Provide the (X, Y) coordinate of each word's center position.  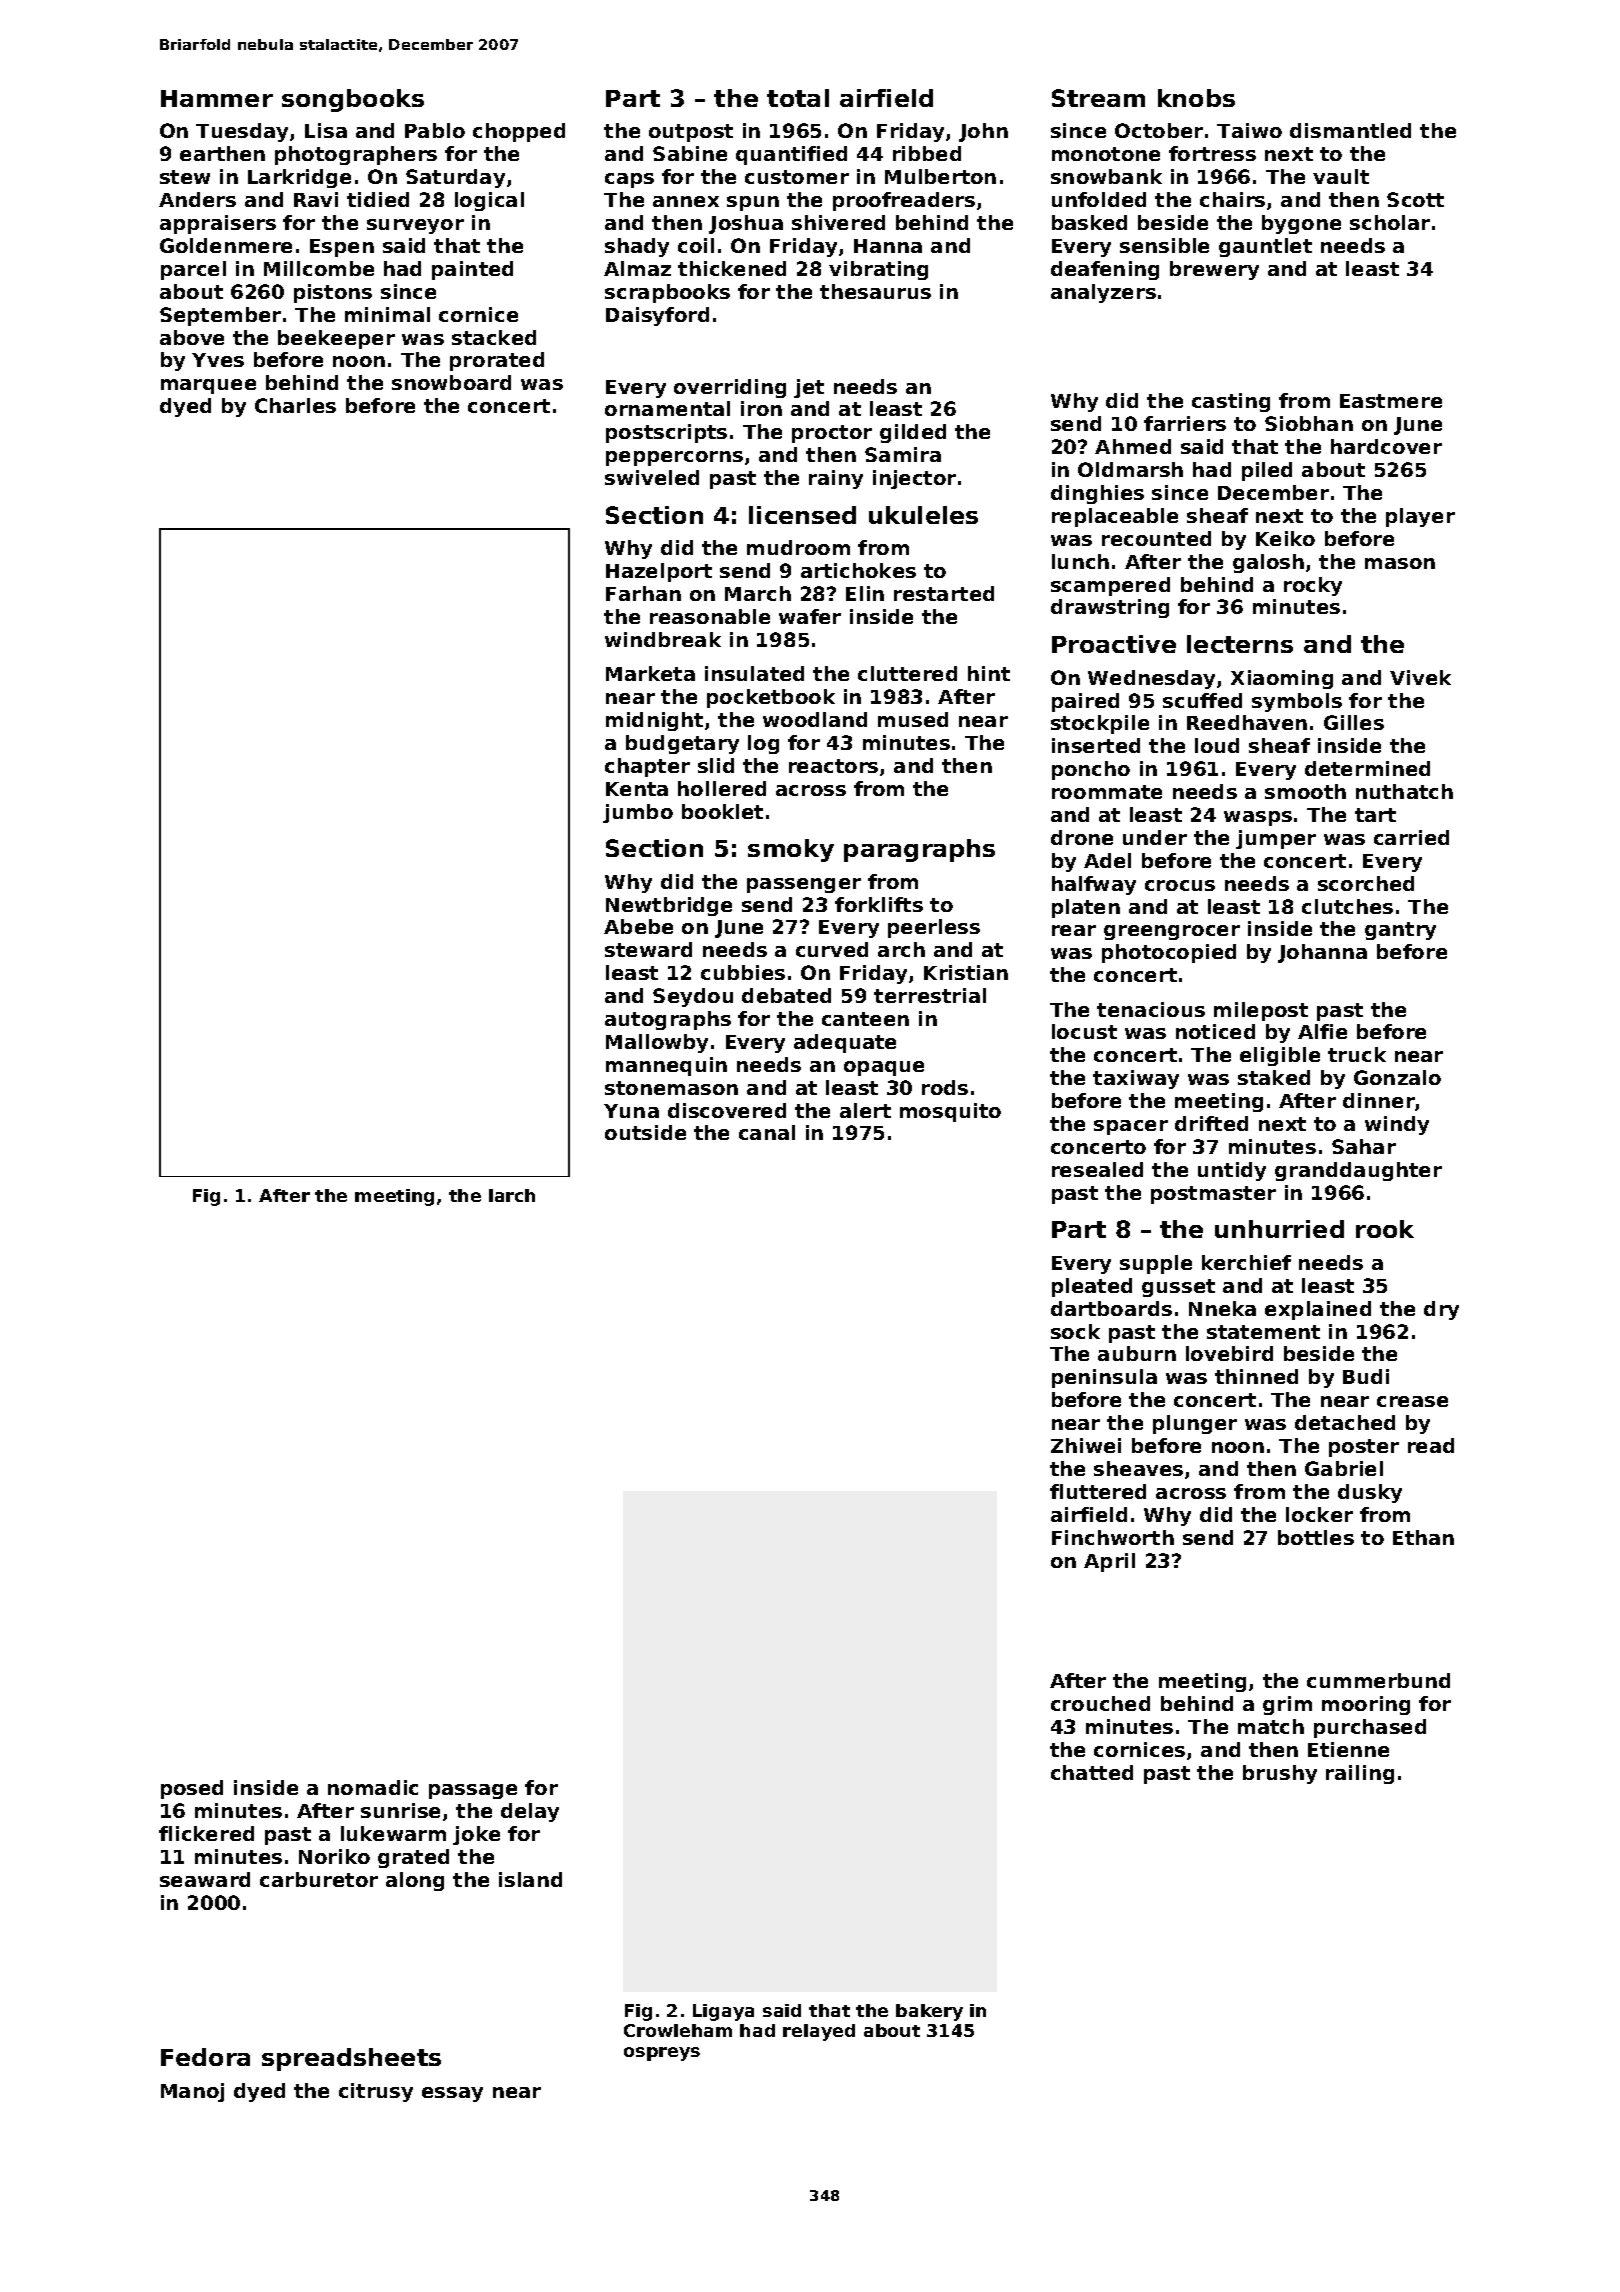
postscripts (666, 433)
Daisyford (657, 316)
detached (1345, 1422)
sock (1075, 1331)
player (1420, 517)
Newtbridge (669, 906)
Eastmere (1391, 401)
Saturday (455, 178)
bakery (929, 2012)
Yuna (631, 1111)
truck (1357, 1054)
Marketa (650, 673)
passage (473, 1791)
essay (452, 2094)
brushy (1280, 1774)
